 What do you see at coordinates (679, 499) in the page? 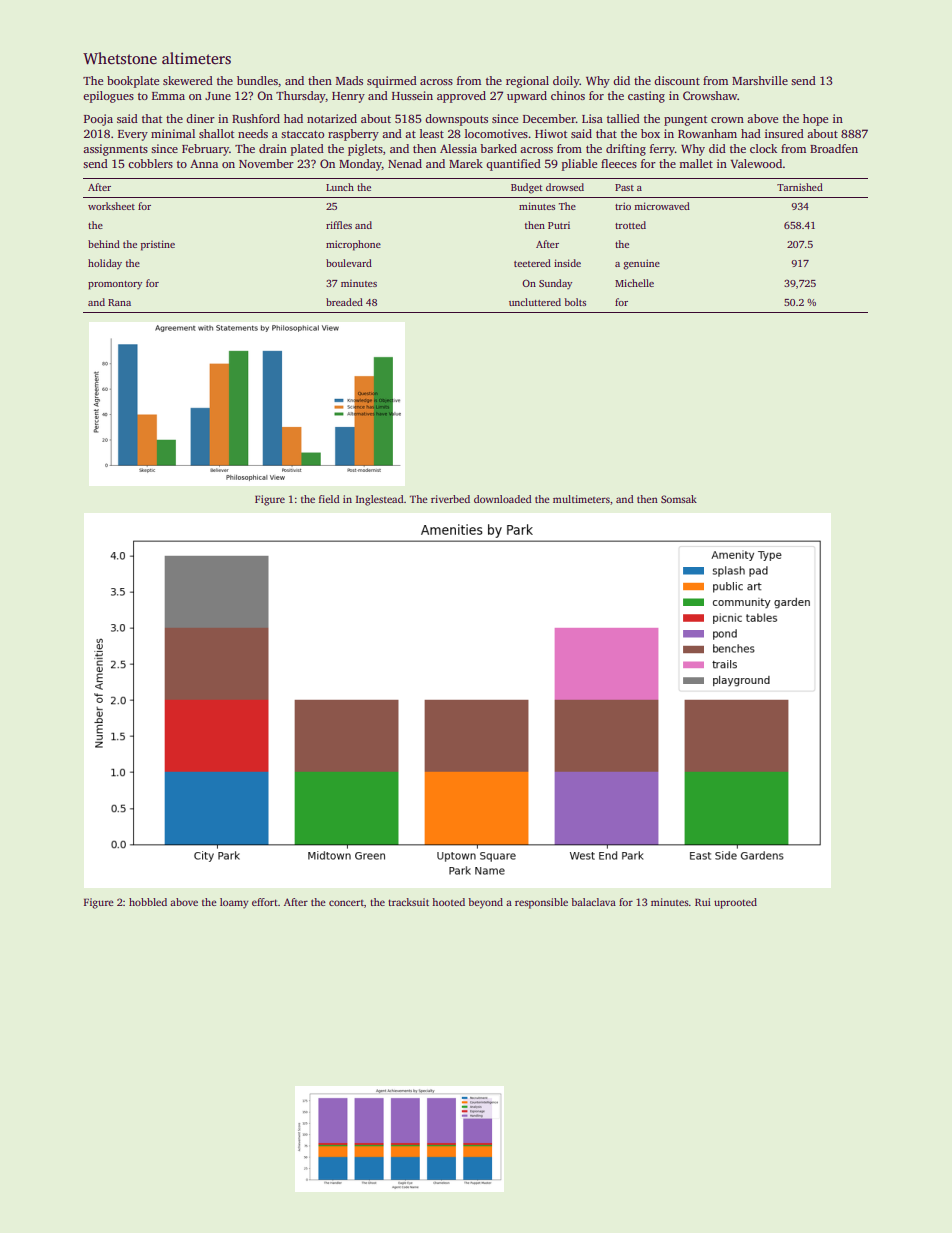
I see `Somsak` at bounding box center [679, 499].
